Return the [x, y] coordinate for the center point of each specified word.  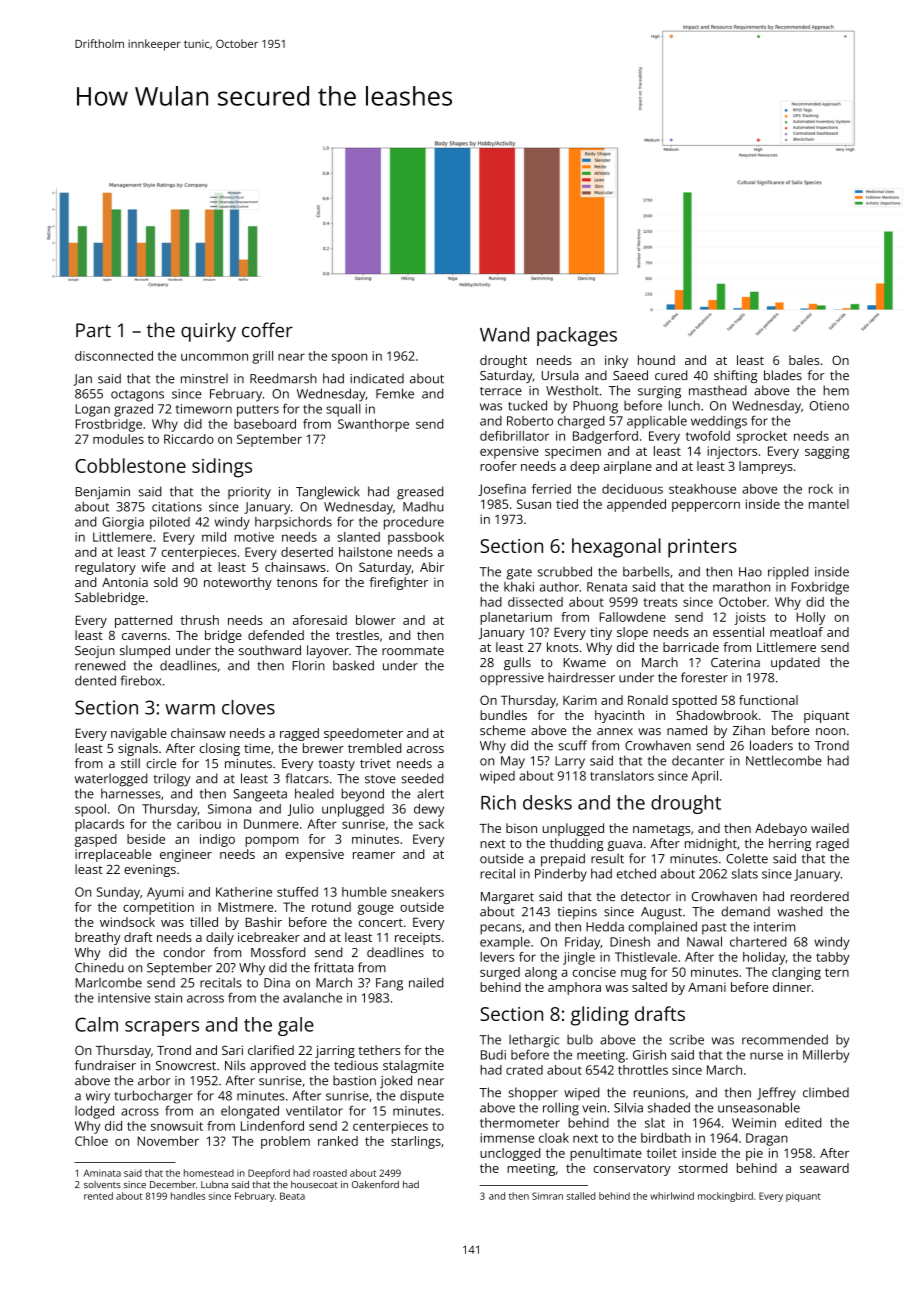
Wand [504, 334]
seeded [422, 778]
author [559, 587]
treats [660, 602]
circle [161, 763]
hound [656, 360]
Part [93, 330]
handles [188, 1196]
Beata [292, 1196]
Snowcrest [186, 1065]
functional [768, 700]
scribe [686, 1039]
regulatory [105, 568]
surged [500, 973]
